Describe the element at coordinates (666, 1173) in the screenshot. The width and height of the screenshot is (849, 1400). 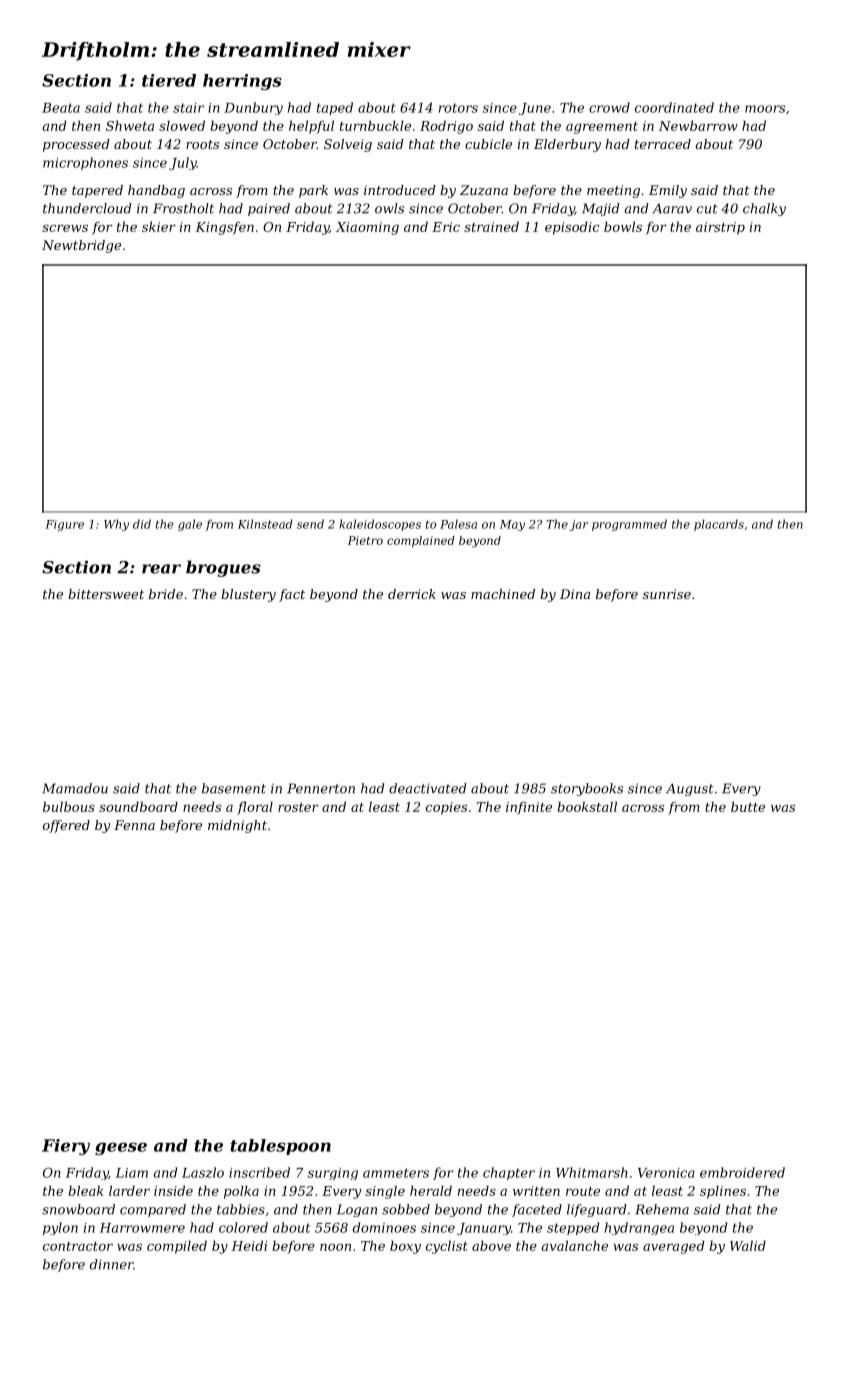
I see `Veronica` at that location.
